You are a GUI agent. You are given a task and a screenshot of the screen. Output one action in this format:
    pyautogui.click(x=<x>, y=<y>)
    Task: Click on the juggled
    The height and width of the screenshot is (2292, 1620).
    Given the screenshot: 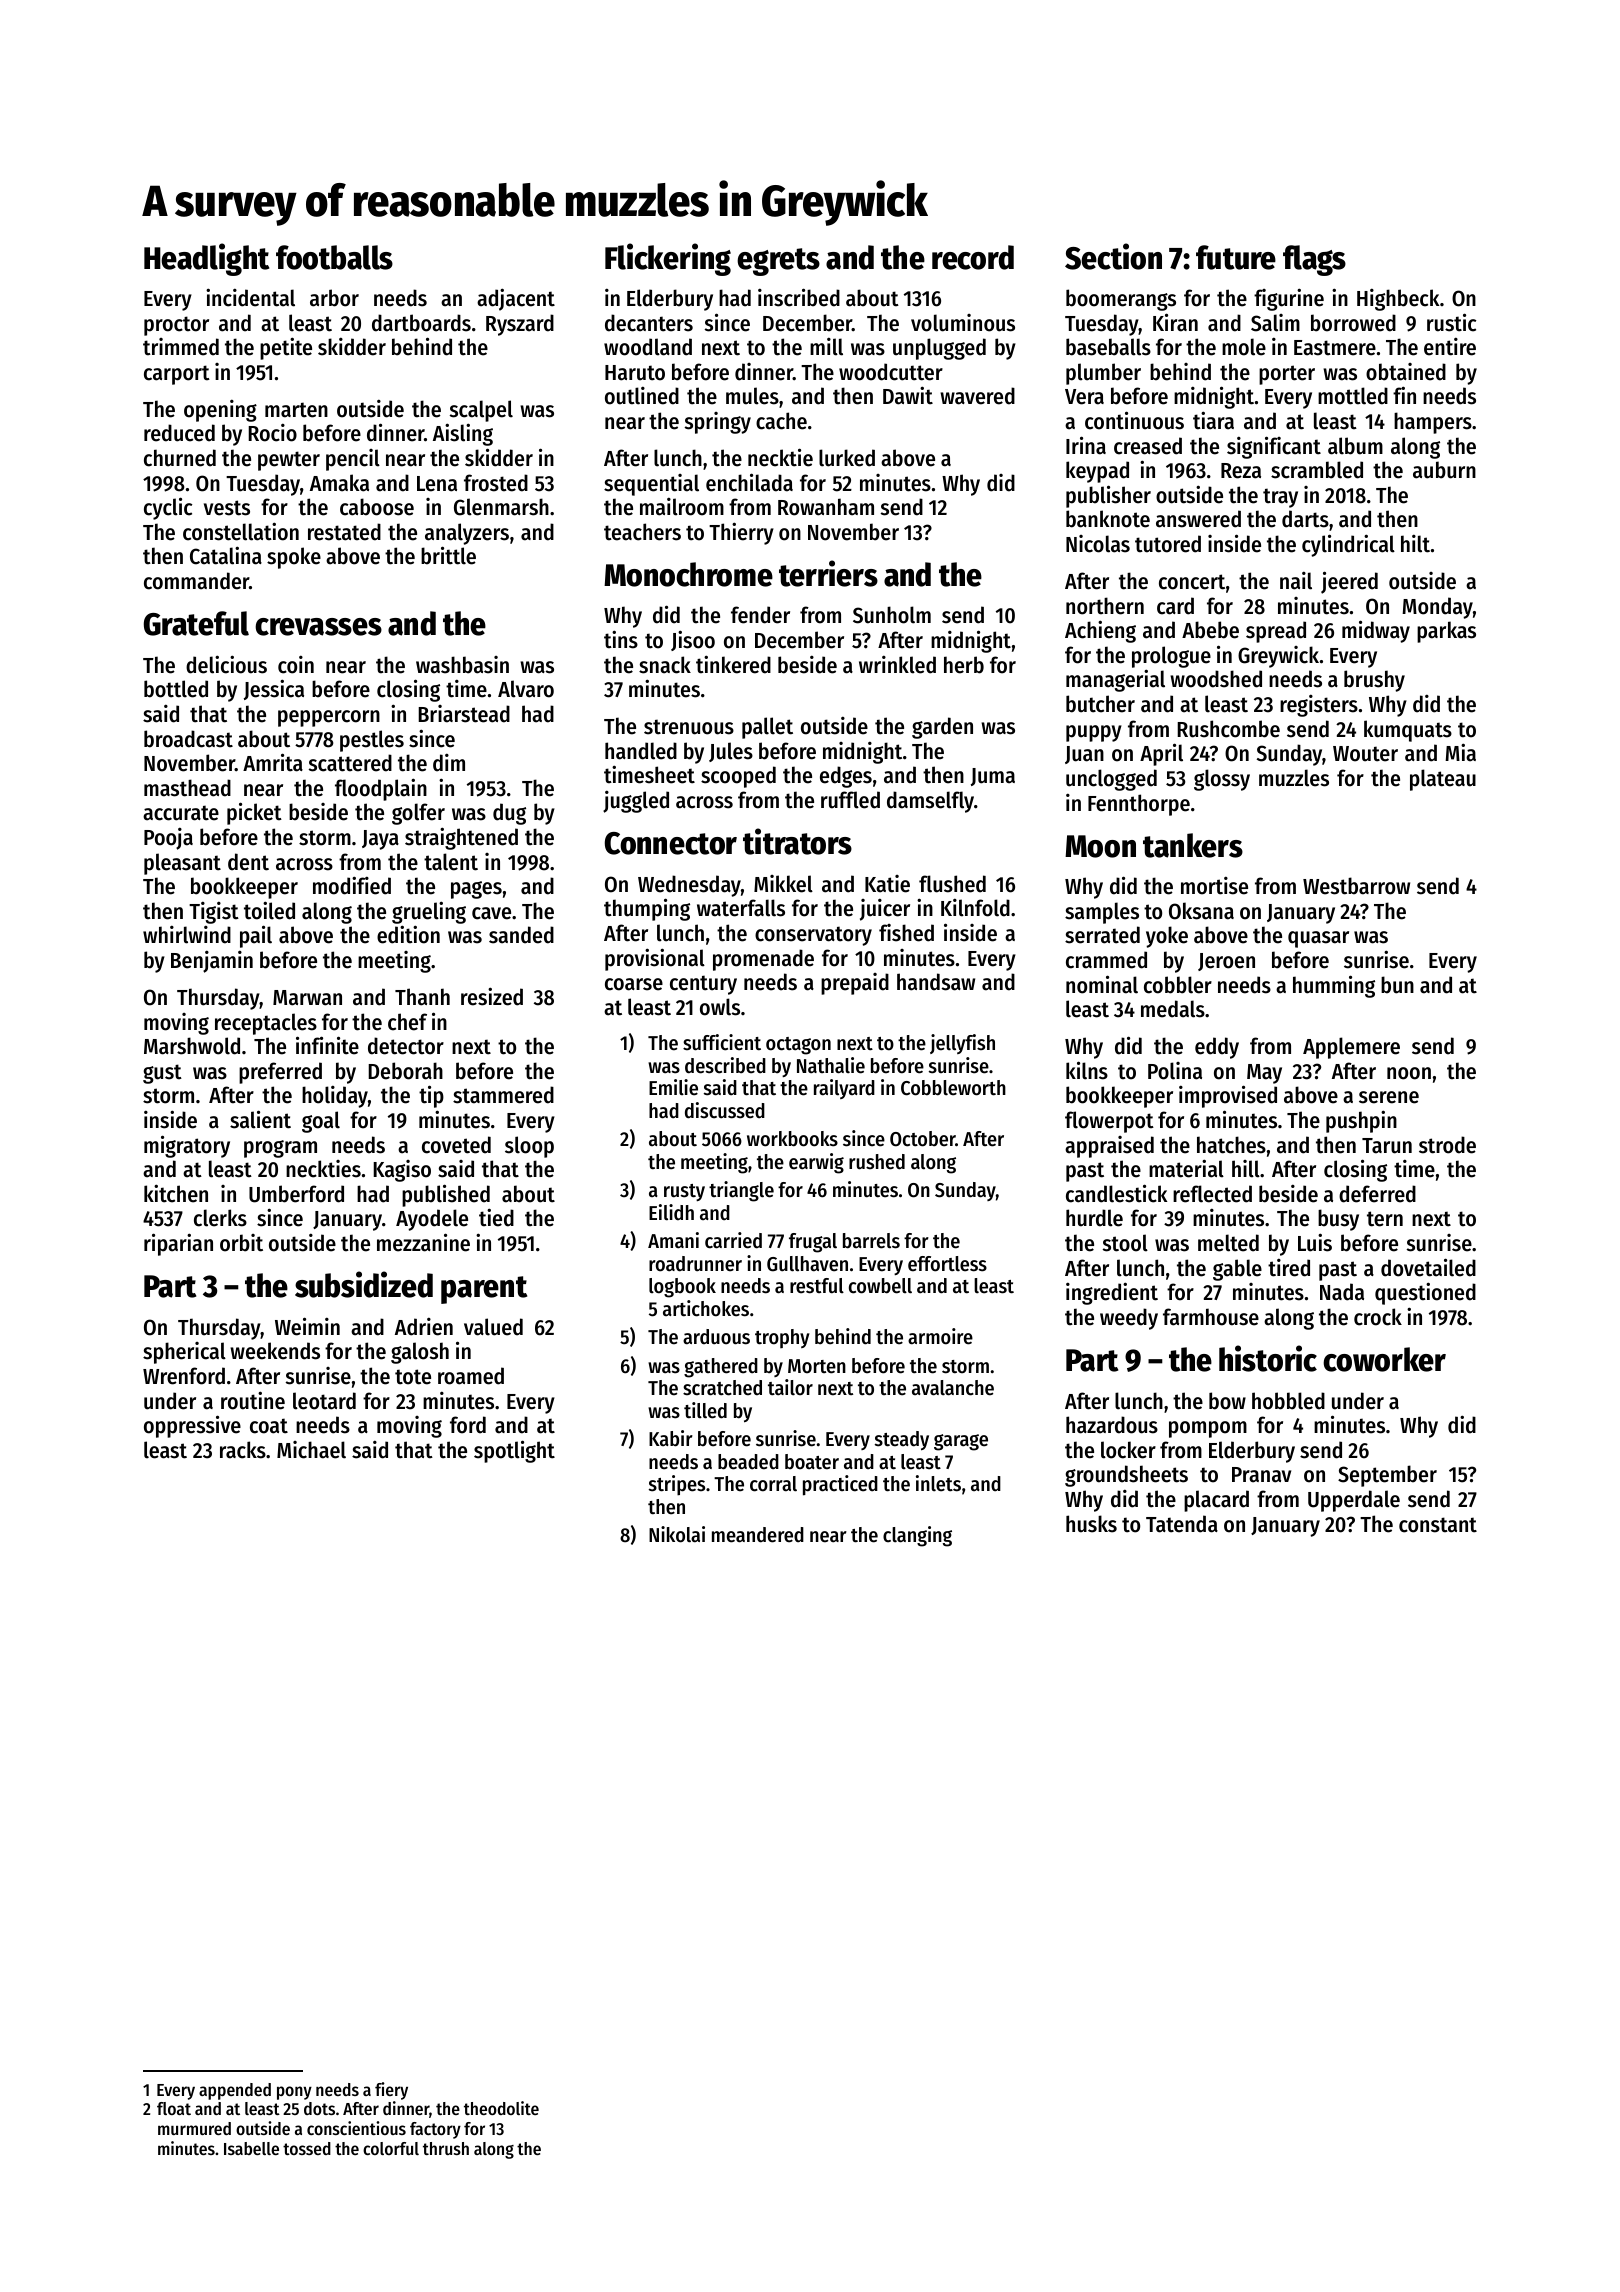 What is the action you would take?
    pyautogui.click(x=636, y=801)
